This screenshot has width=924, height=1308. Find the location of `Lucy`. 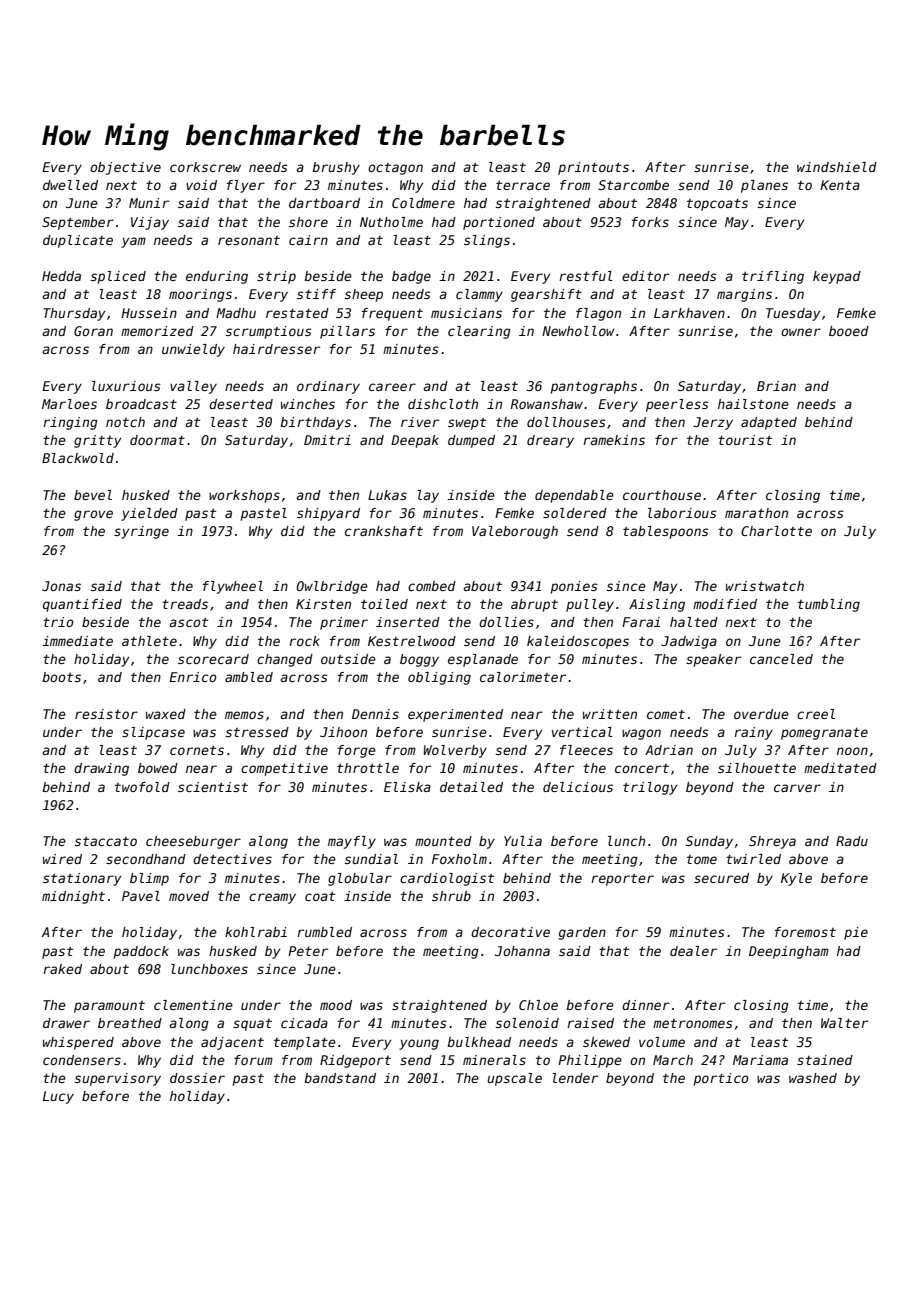

Lucy is located at coordinates (58, 1097).
